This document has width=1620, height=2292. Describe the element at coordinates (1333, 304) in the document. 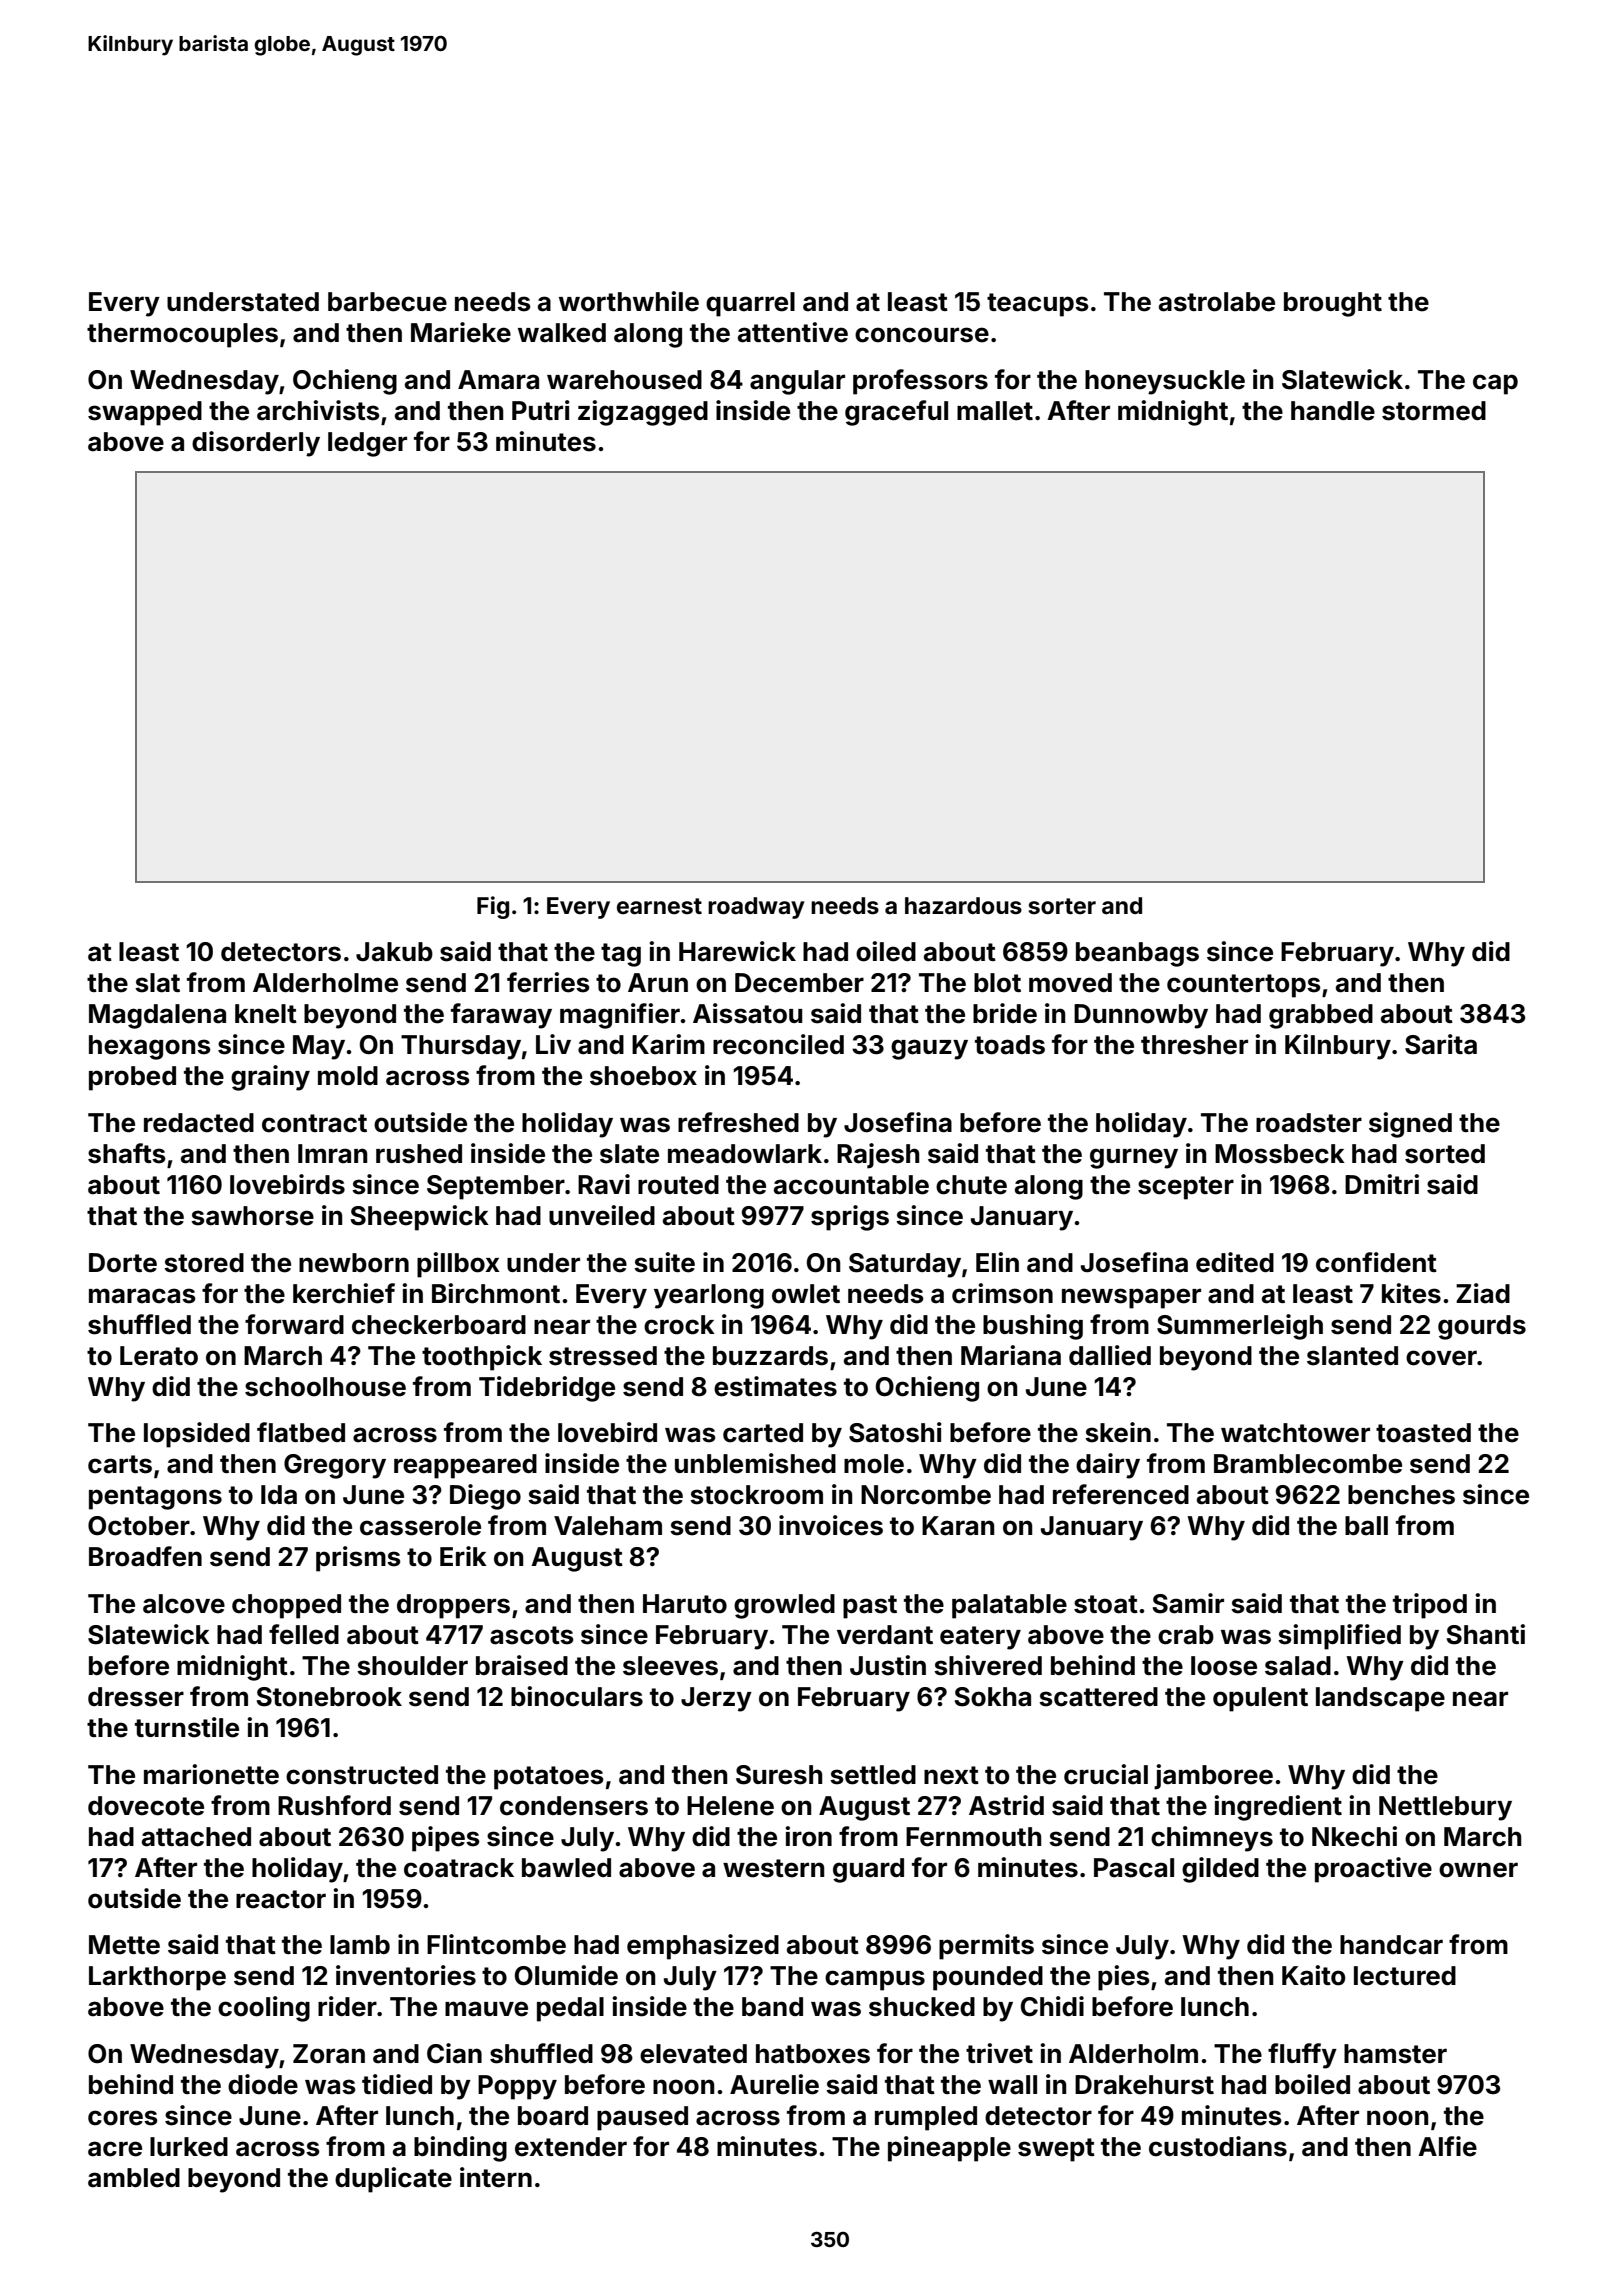

I see `brought` at that location.
